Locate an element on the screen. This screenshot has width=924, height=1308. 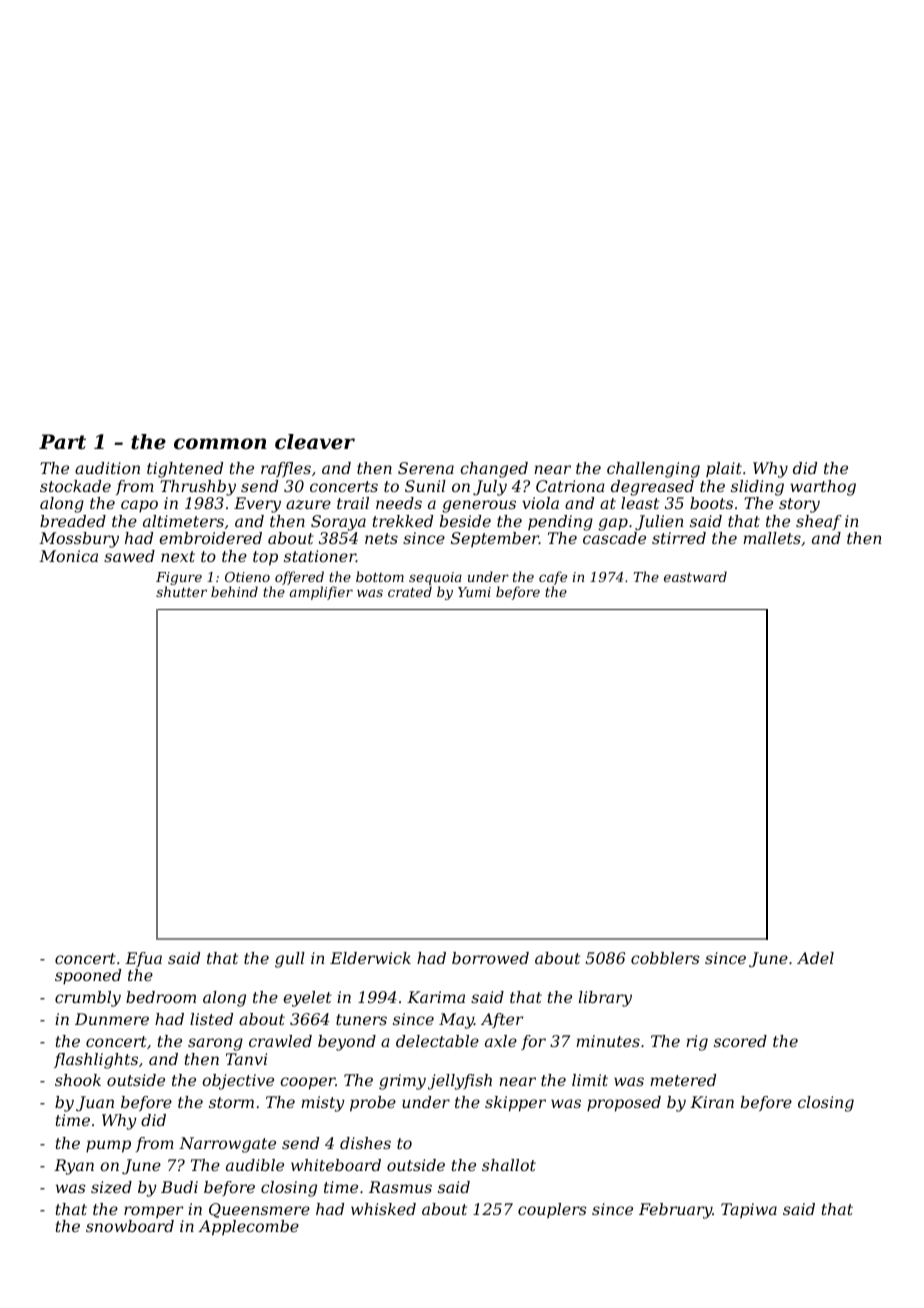
cobblers is located at coordinates (665, 958).
